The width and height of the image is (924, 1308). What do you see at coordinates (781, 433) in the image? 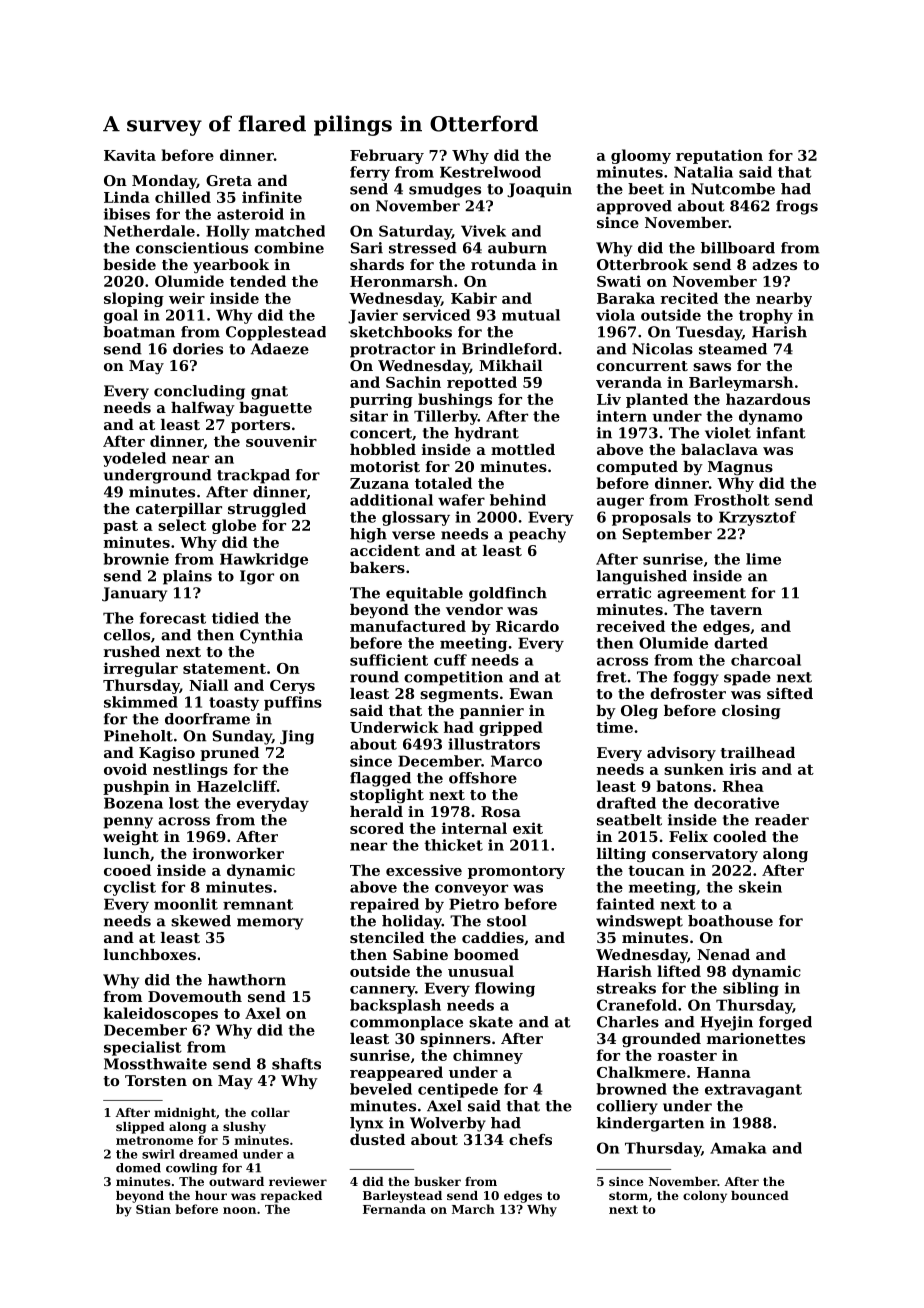
I see `infant` at bounding box center [781, 433].
